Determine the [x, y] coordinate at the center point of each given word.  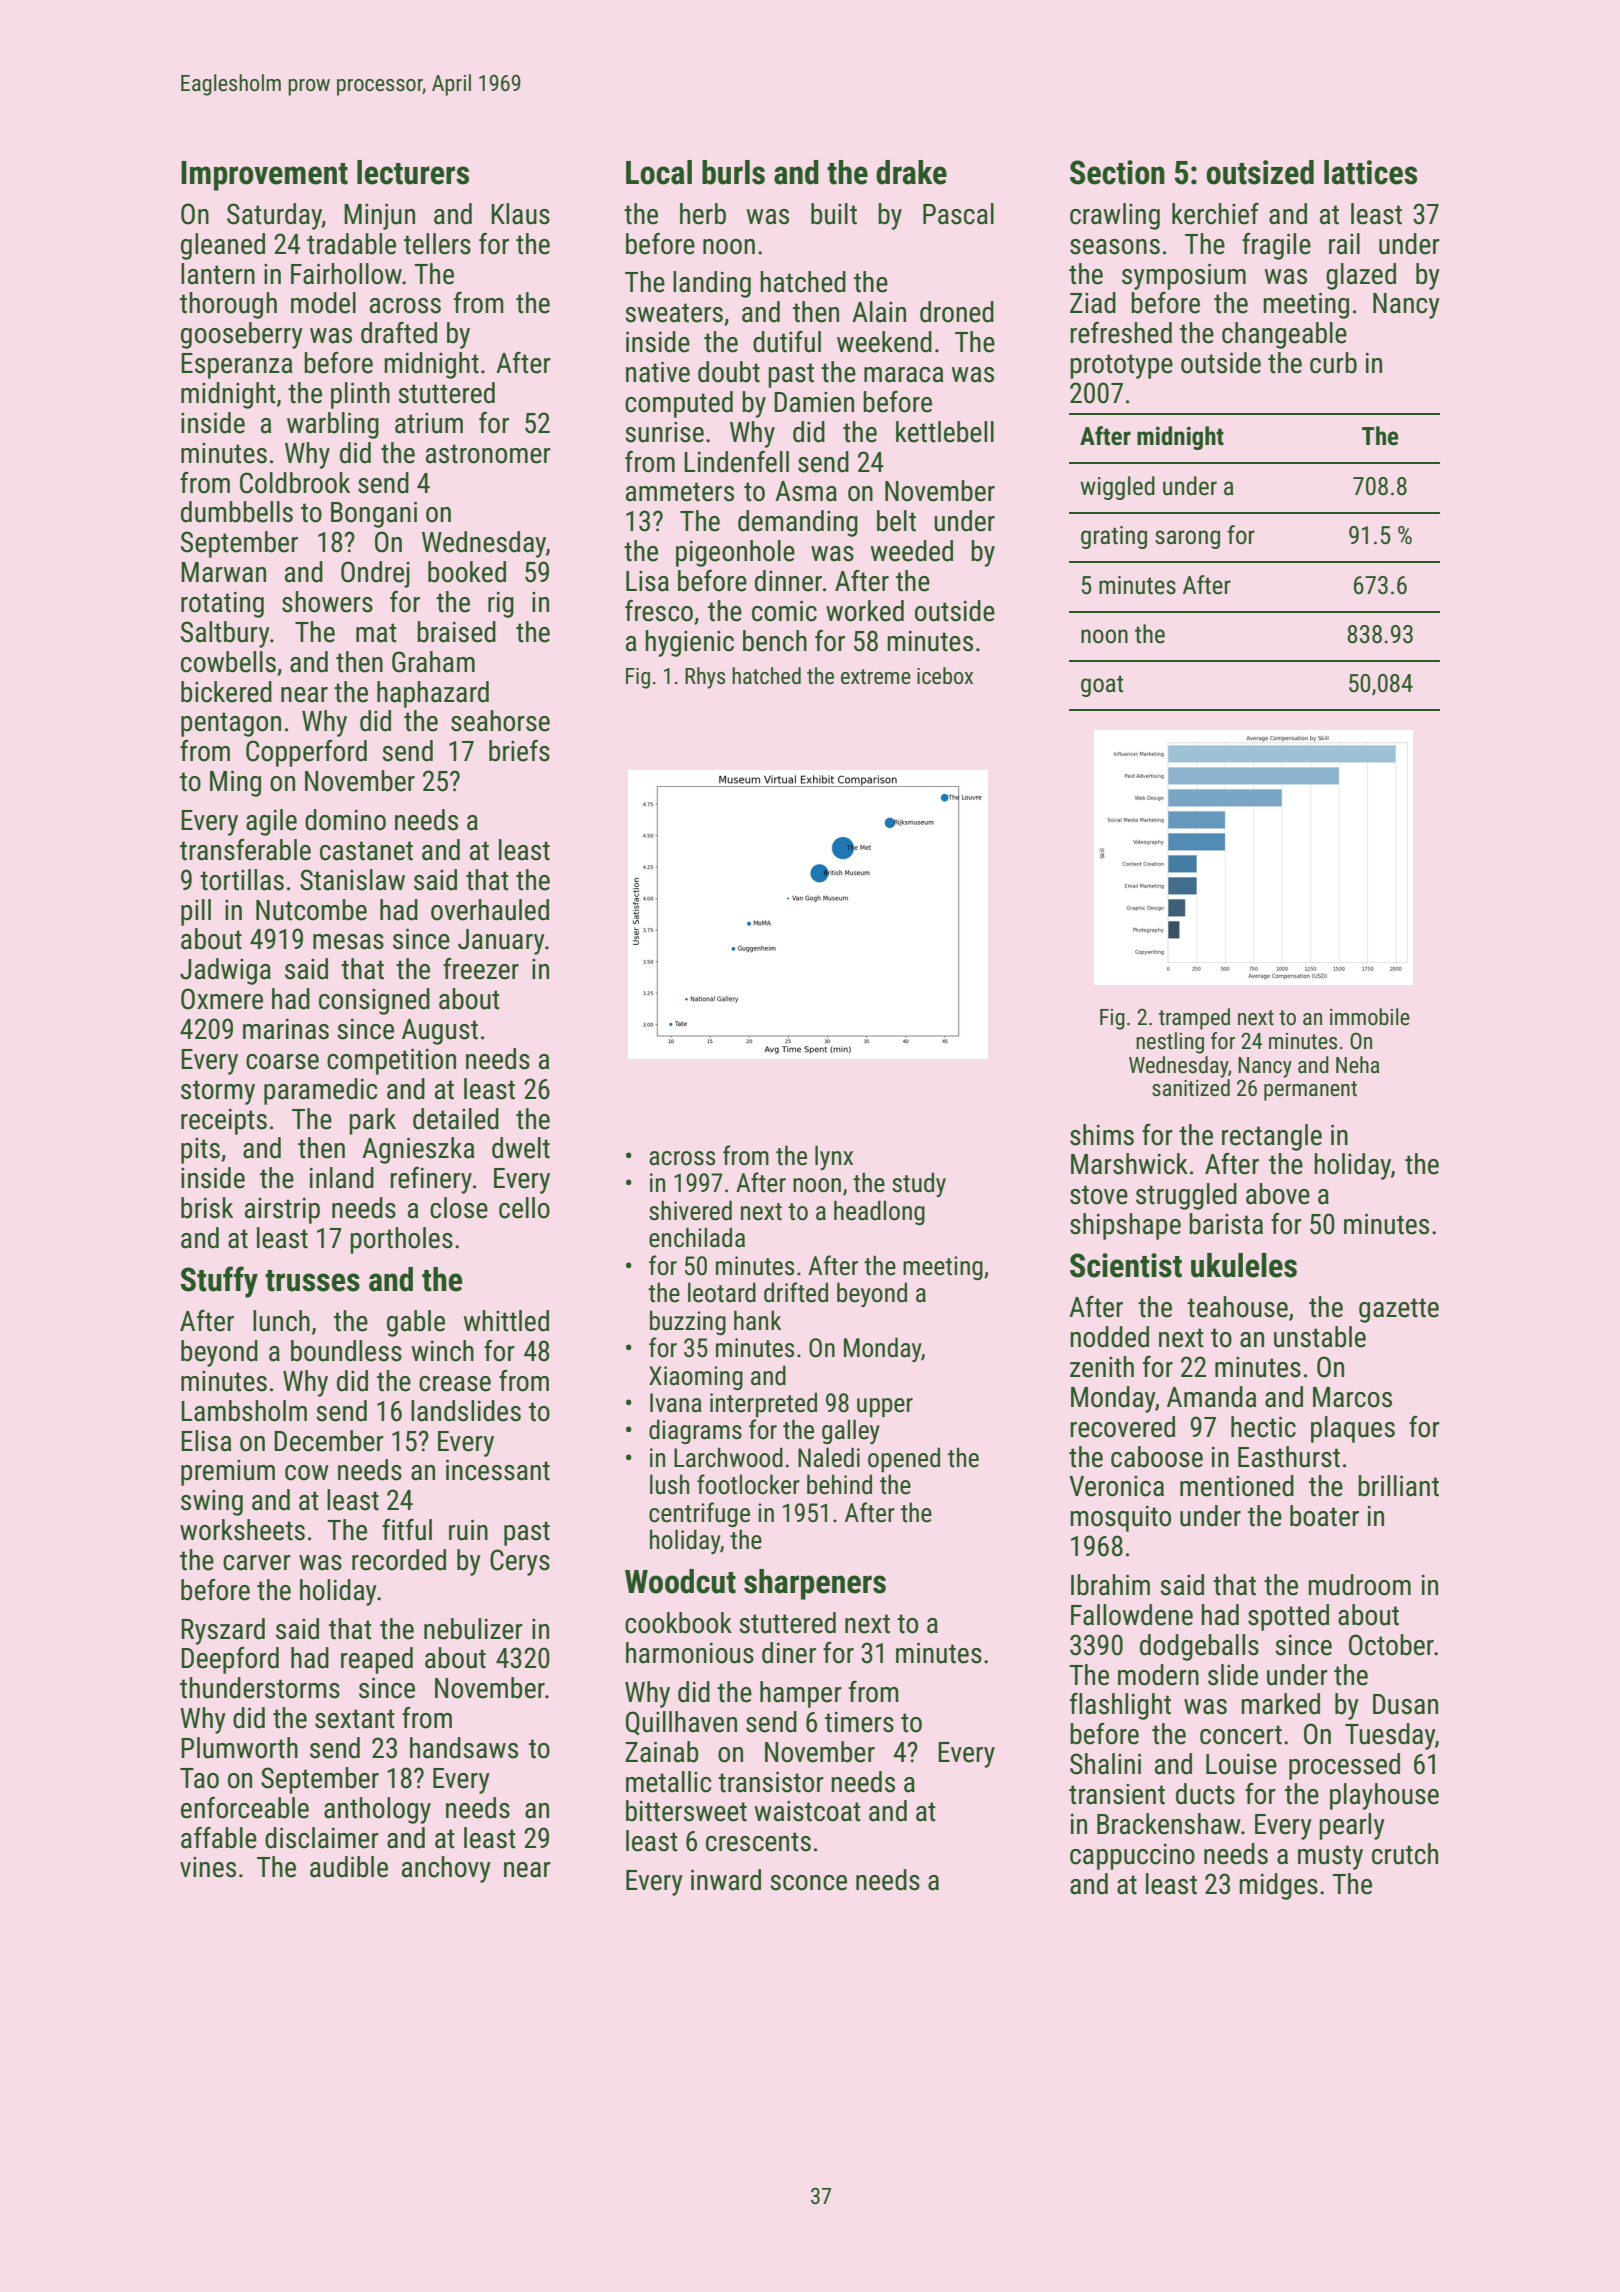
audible [349, 1867]
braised [456, 632]
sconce [808, 1883]
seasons [1115, 247]
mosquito [1120, 1518]
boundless [346, 1351]
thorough [228, 305]
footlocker [748, 1484]
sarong [1187, 539]
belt [896, 521]
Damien [814, 402]
